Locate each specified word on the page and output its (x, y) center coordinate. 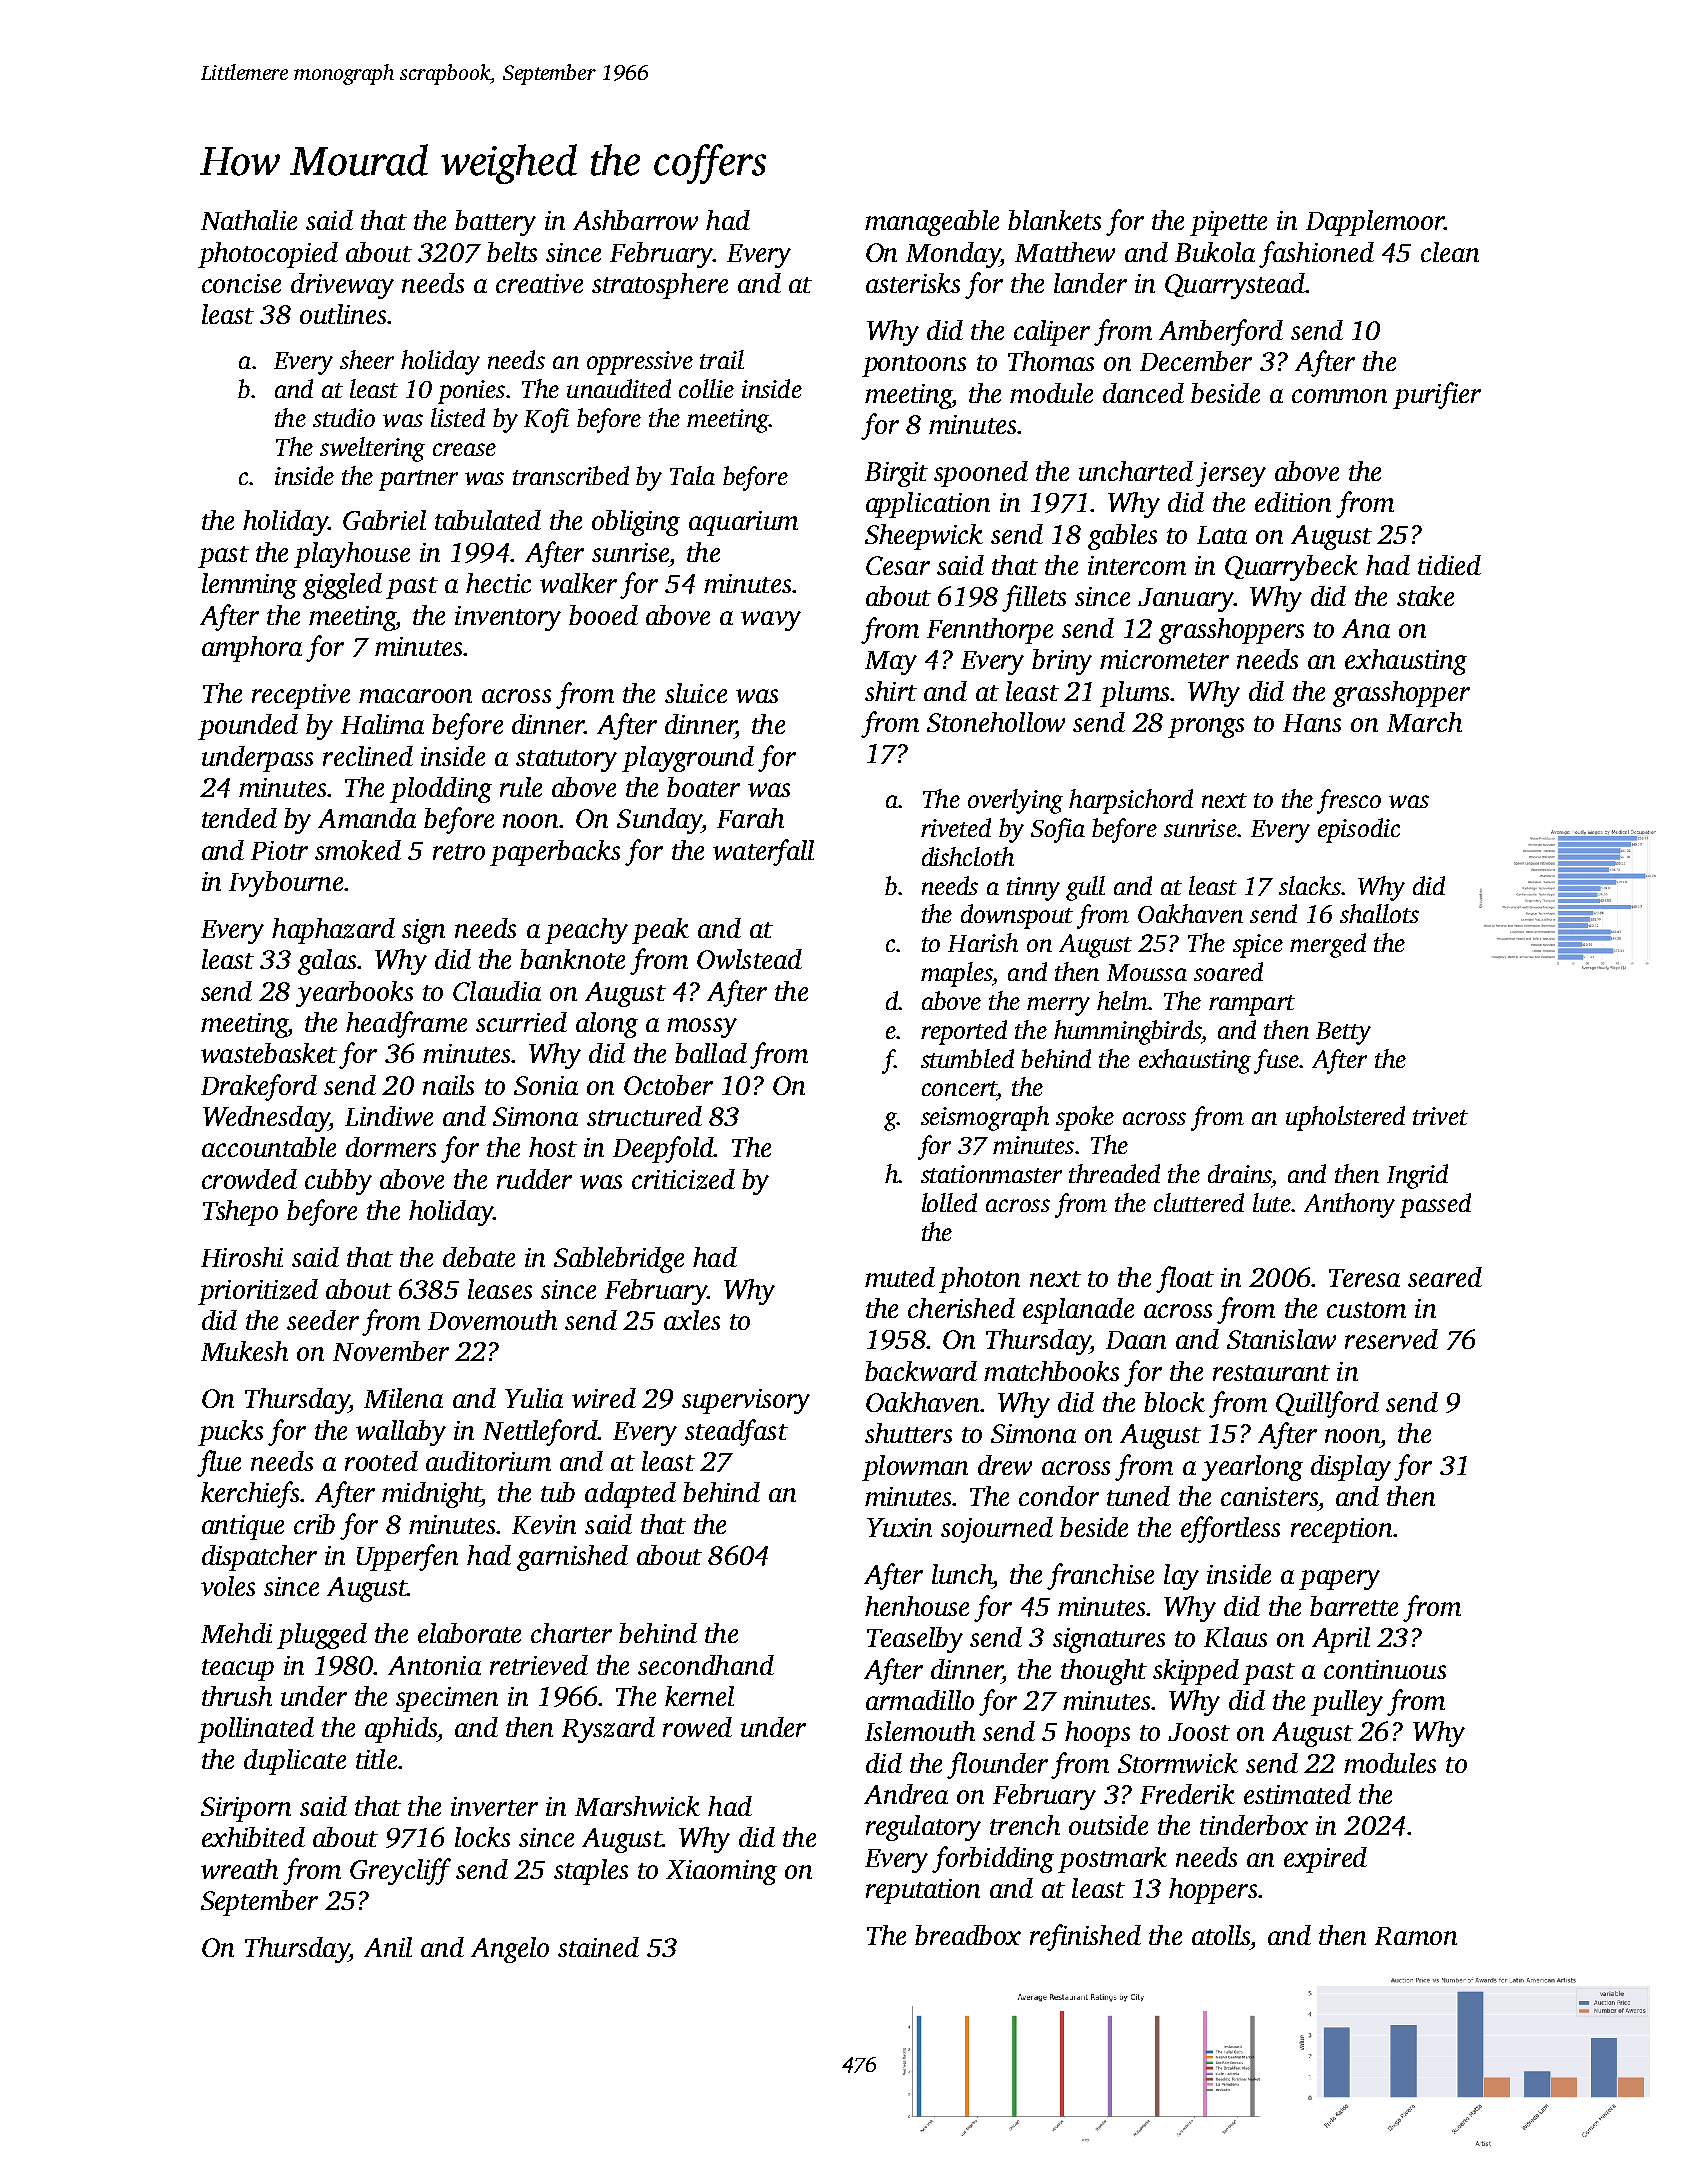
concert (959, 1088)
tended (239, 818)
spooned (981, 474)
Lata (1222, 535)
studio (344, 417)
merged (1328, 945)
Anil (388, 1947)
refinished (1085, 1937)
